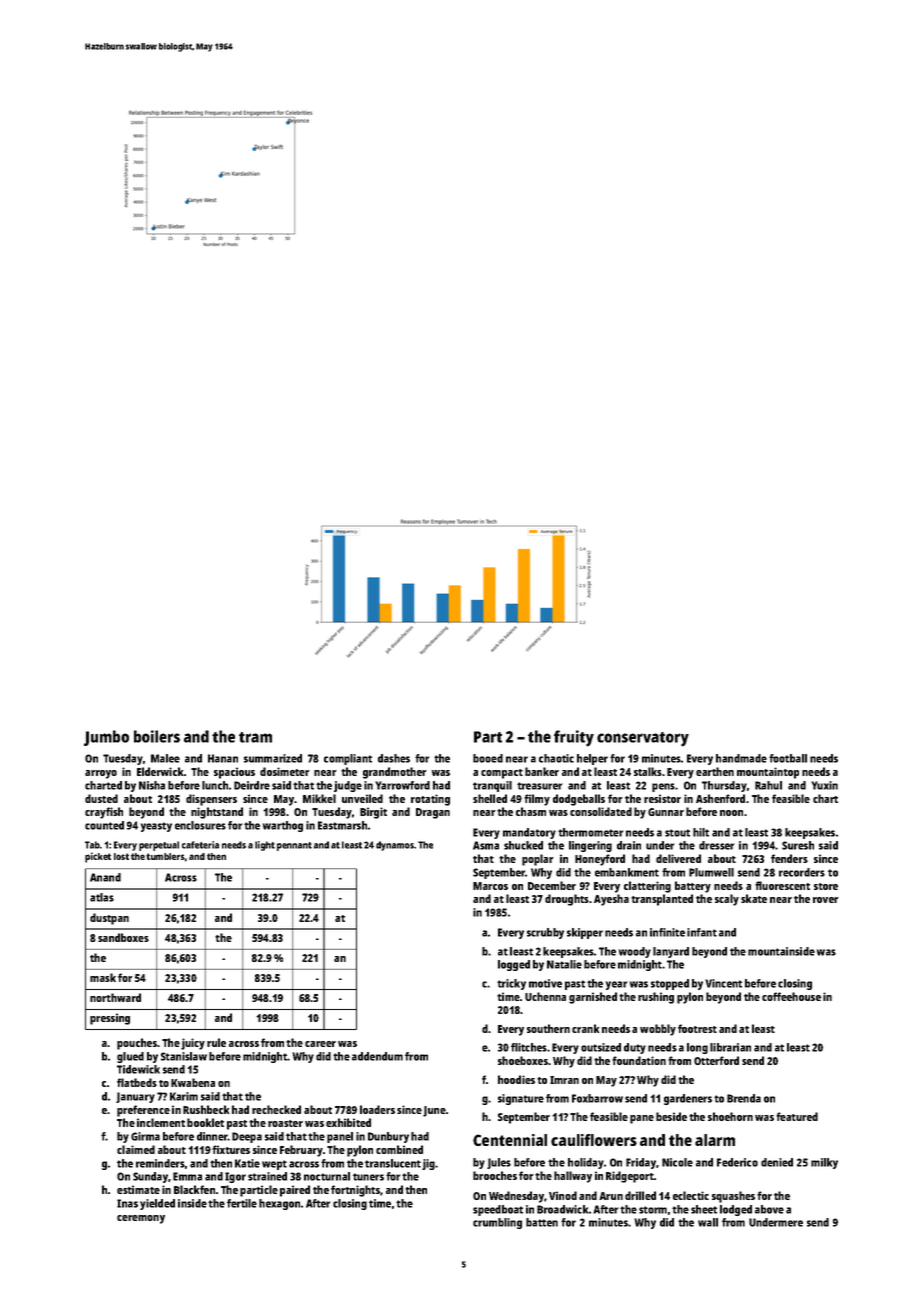 The width and height of the screenshot is (924, 1308). What do you see at coordinates (105, 877) in the screenshot?
I see `Anand` at bounding box center [105, 877].
